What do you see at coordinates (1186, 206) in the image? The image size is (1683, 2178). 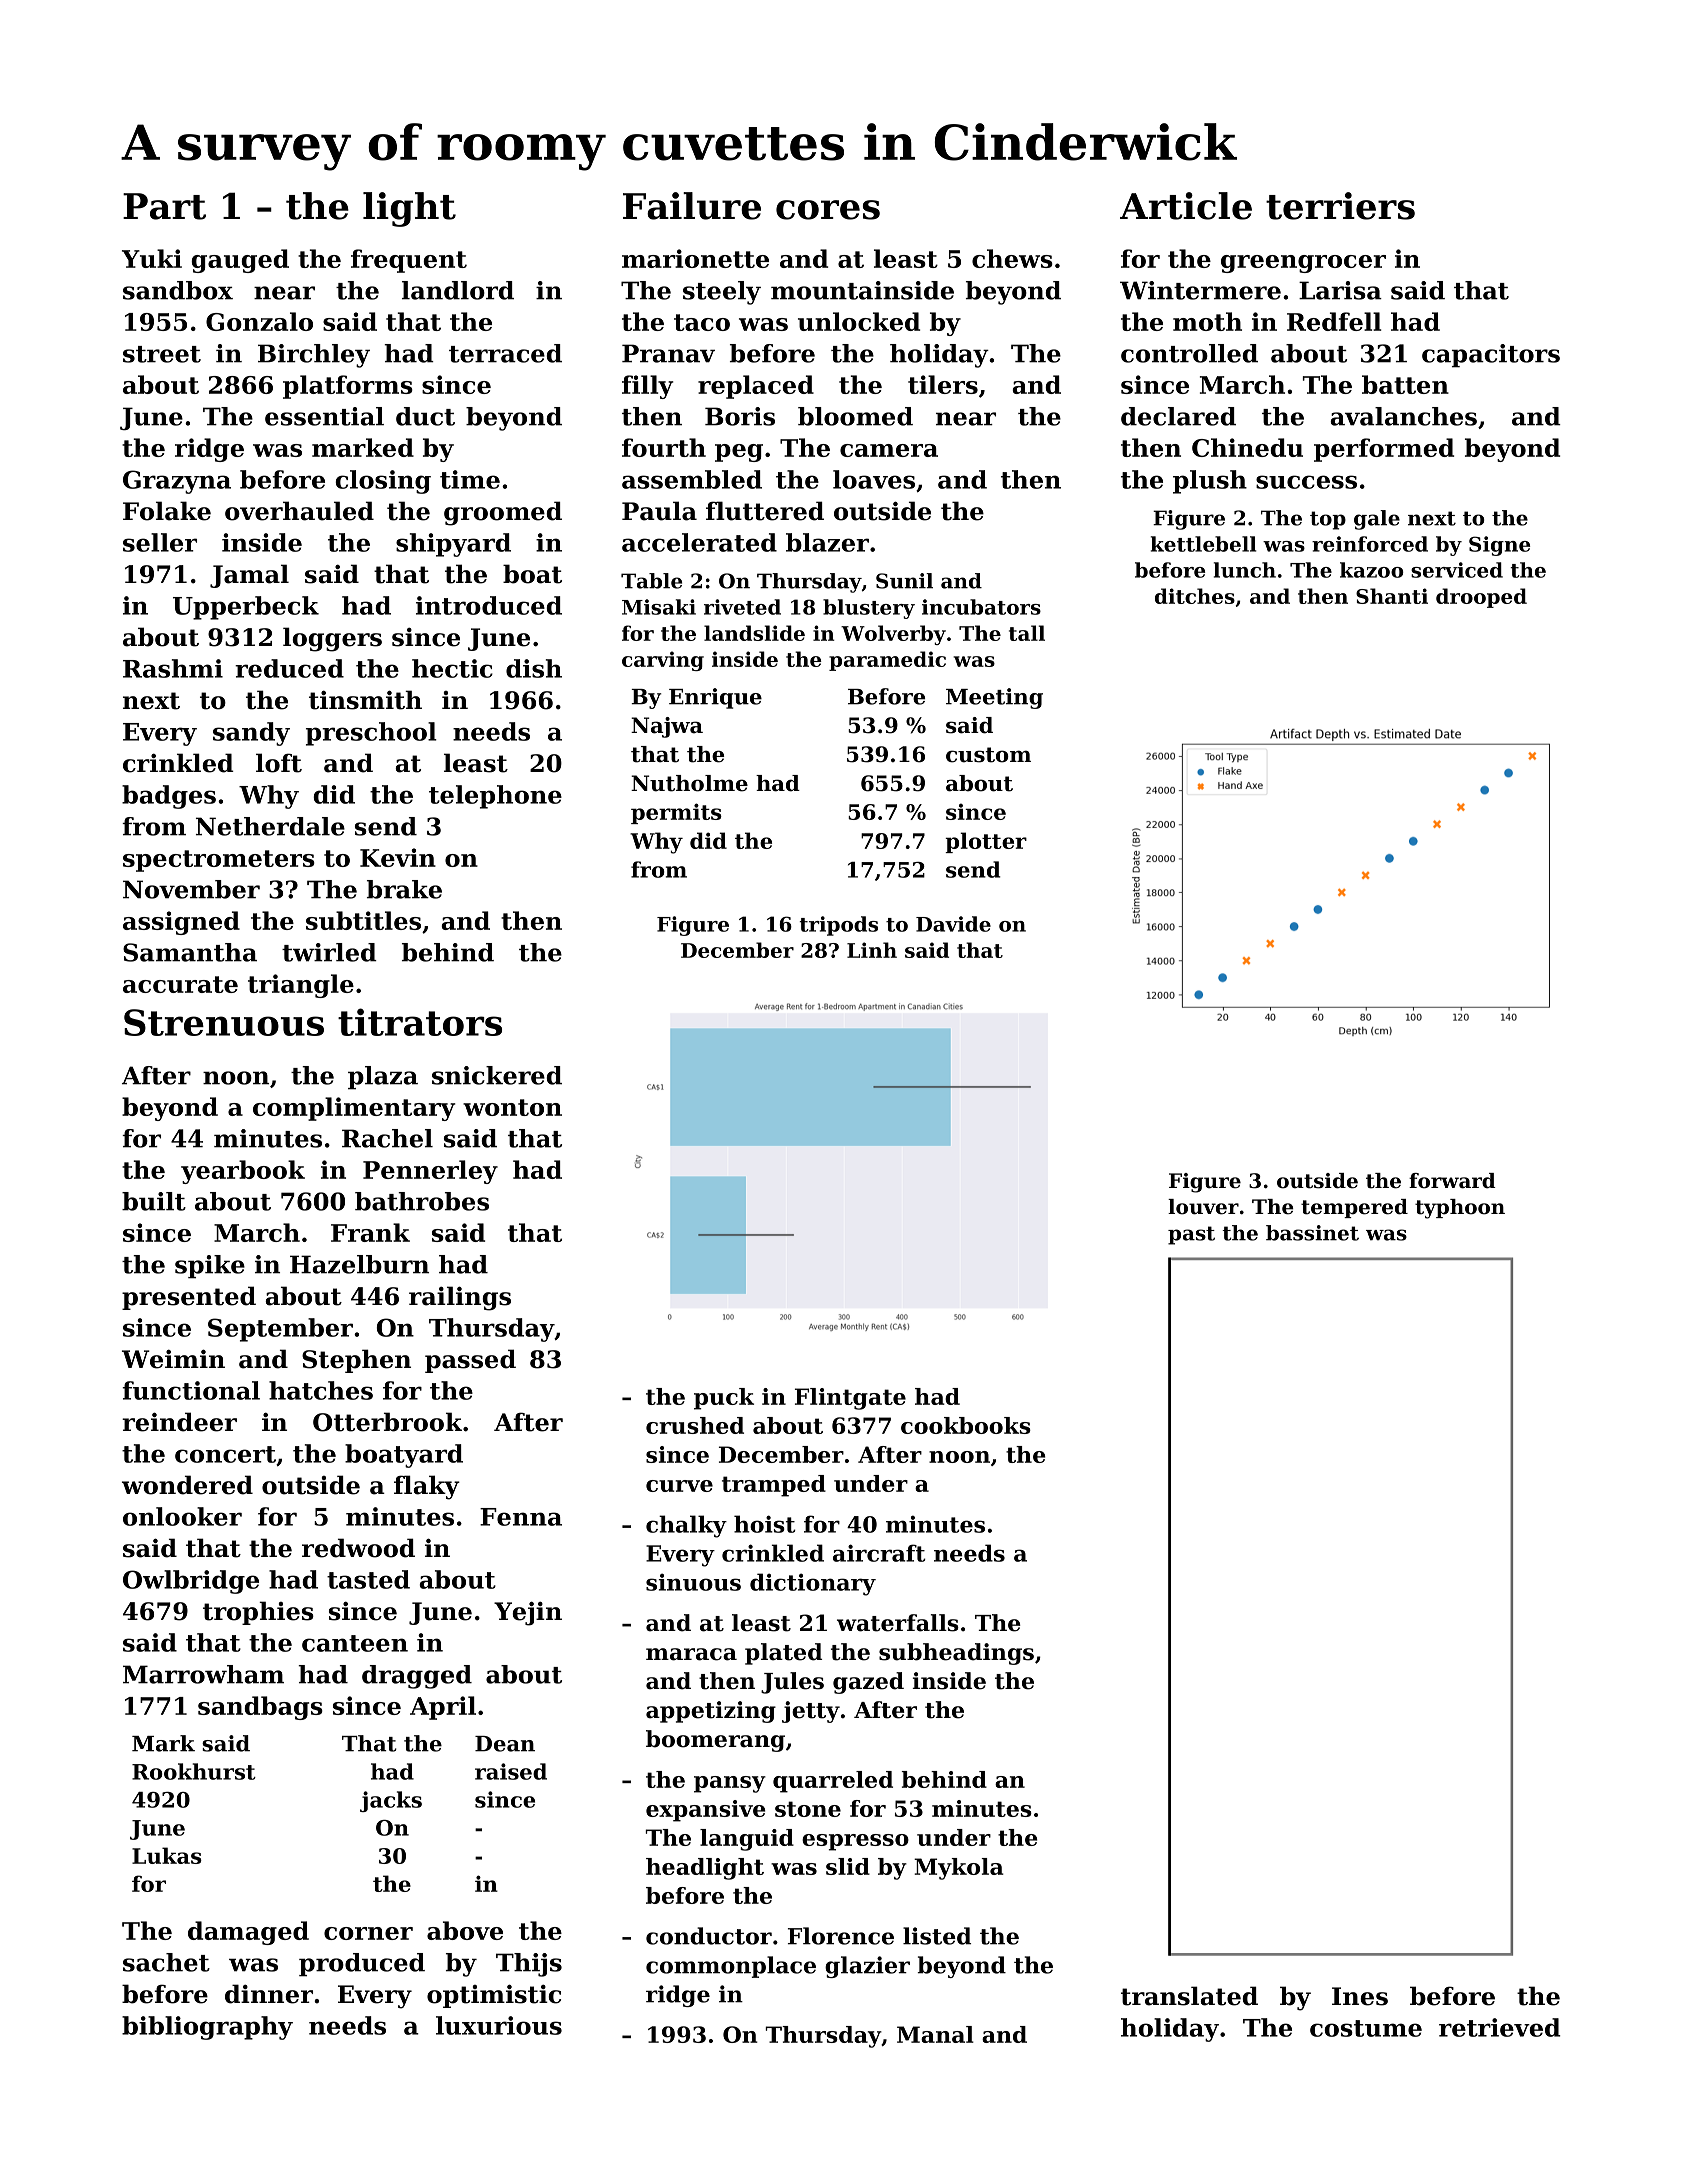 I see `Article` at bounding box center [1186, 206].
